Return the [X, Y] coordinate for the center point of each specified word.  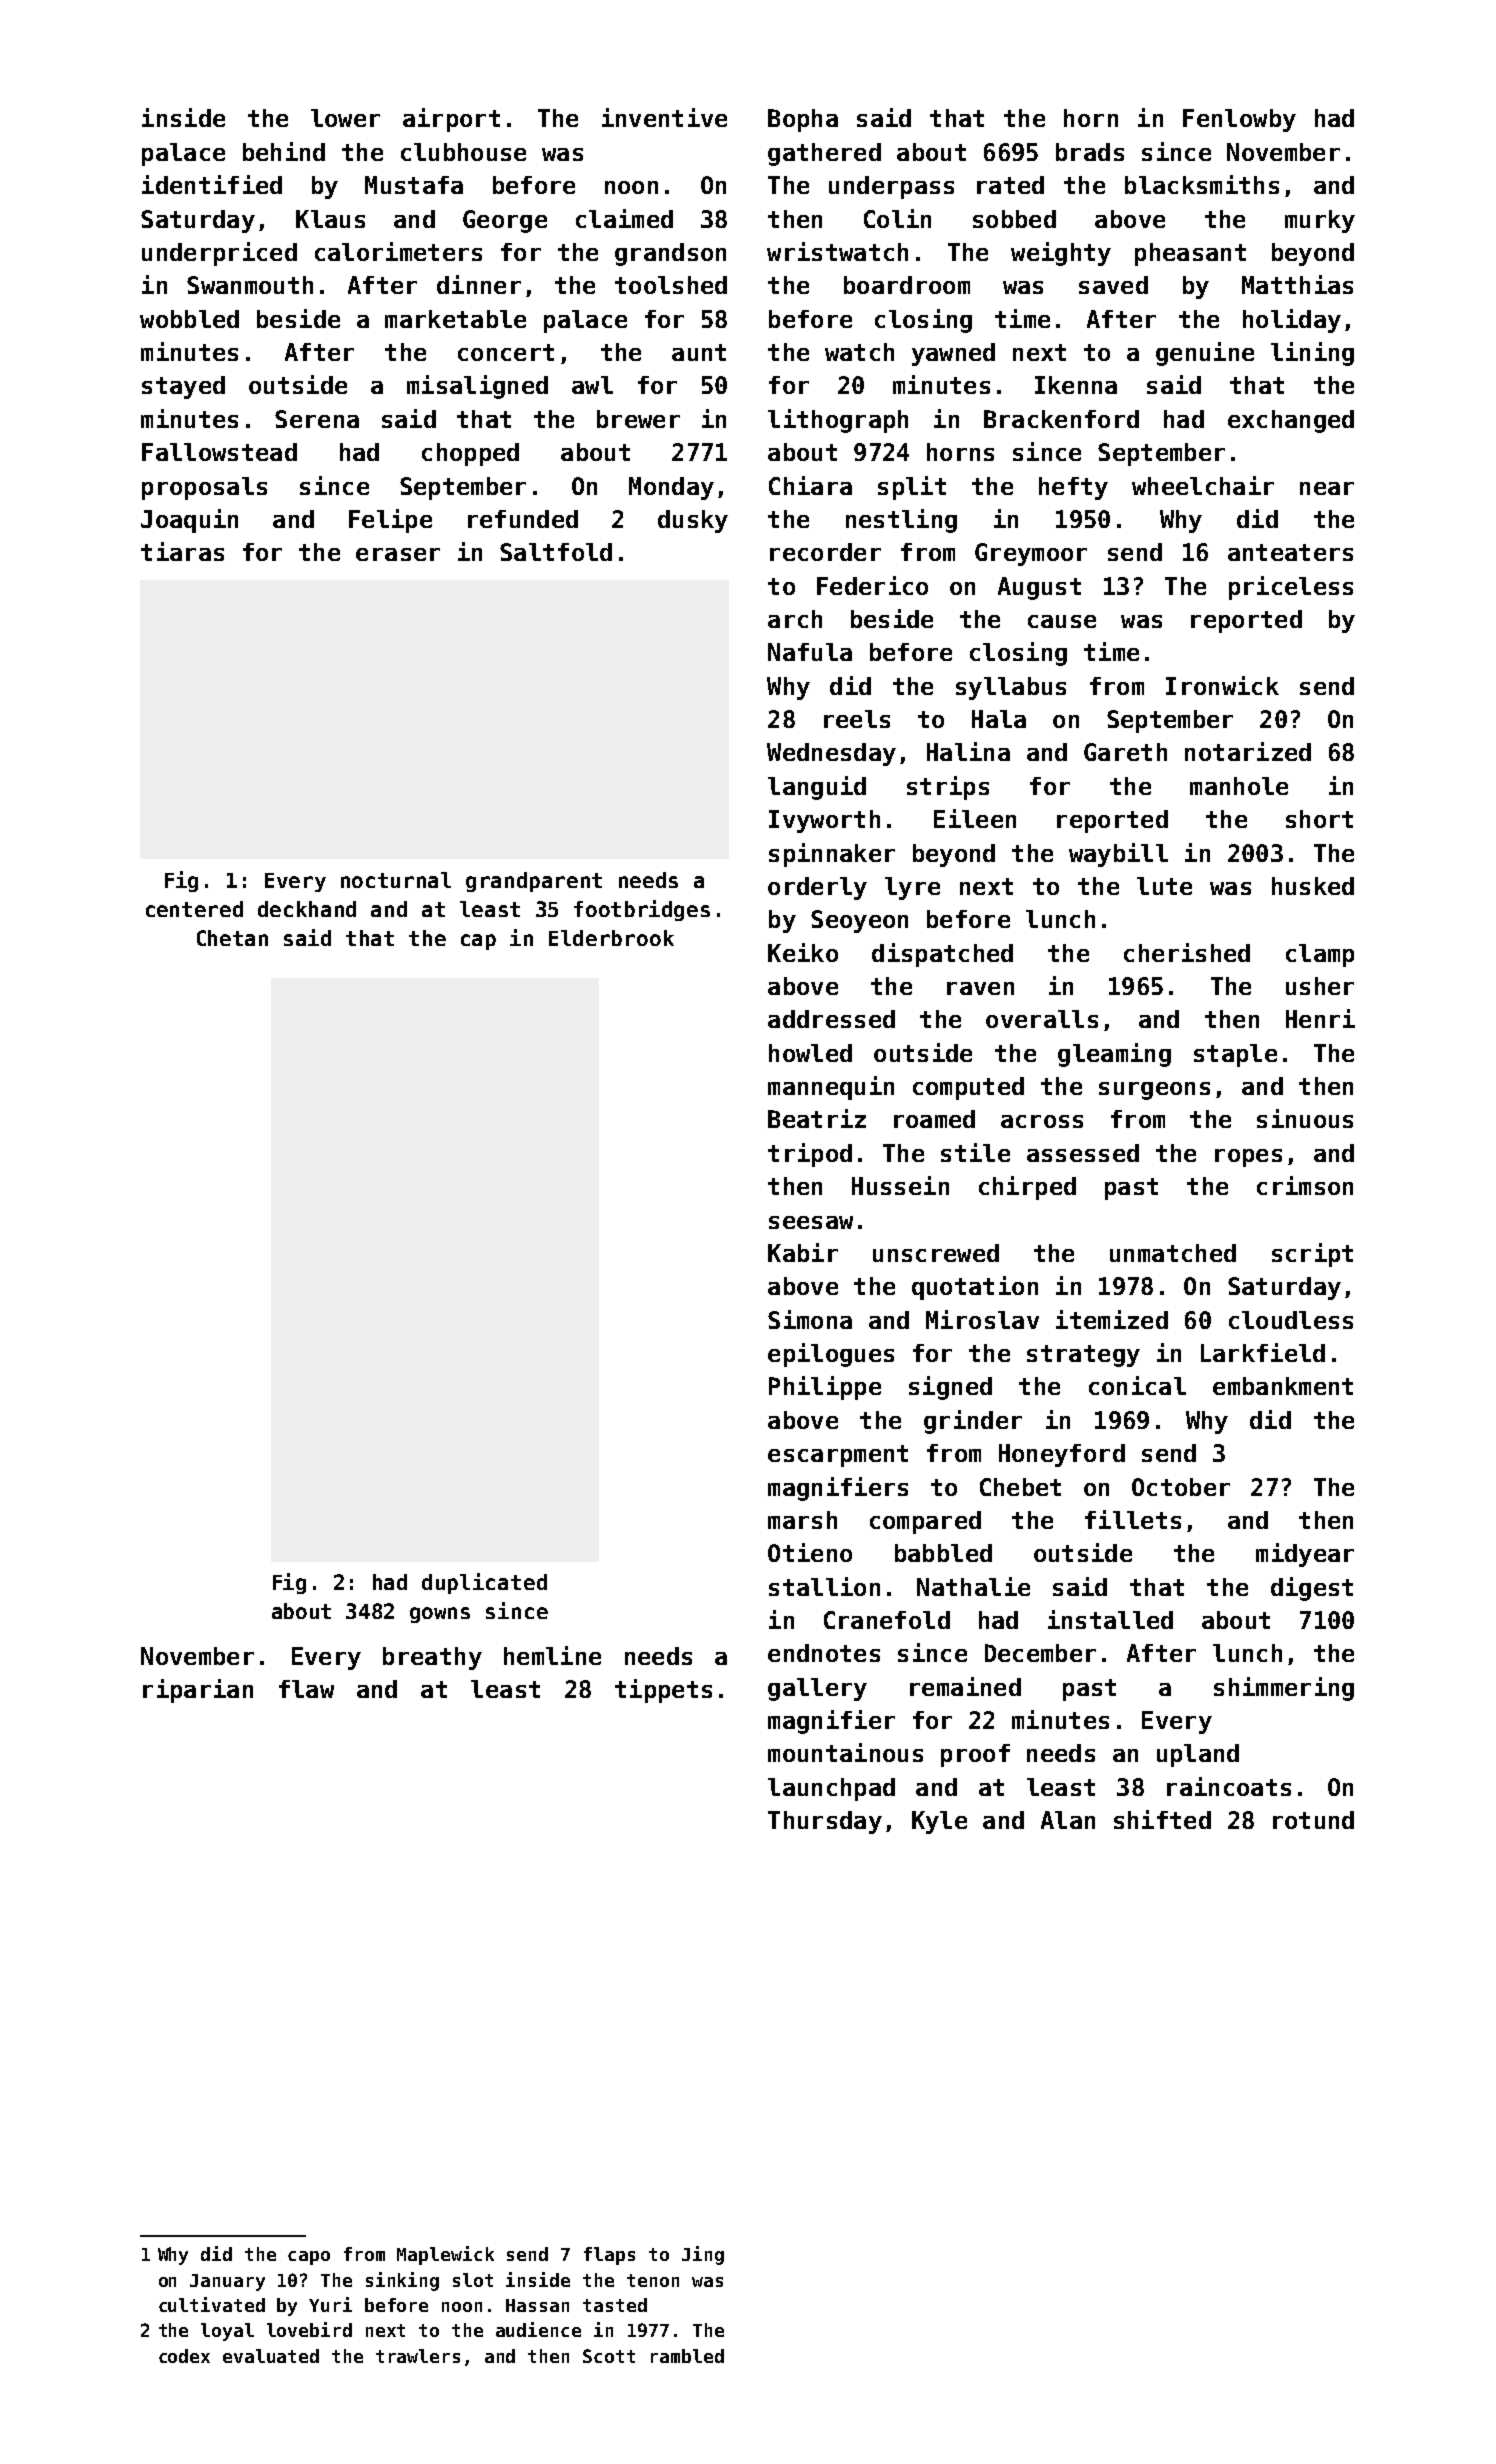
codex [184, 2356]
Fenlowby [1239, 120]
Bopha [803, 120]
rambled [687, 2356]
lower [345, 118]
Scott [609, 2356]
